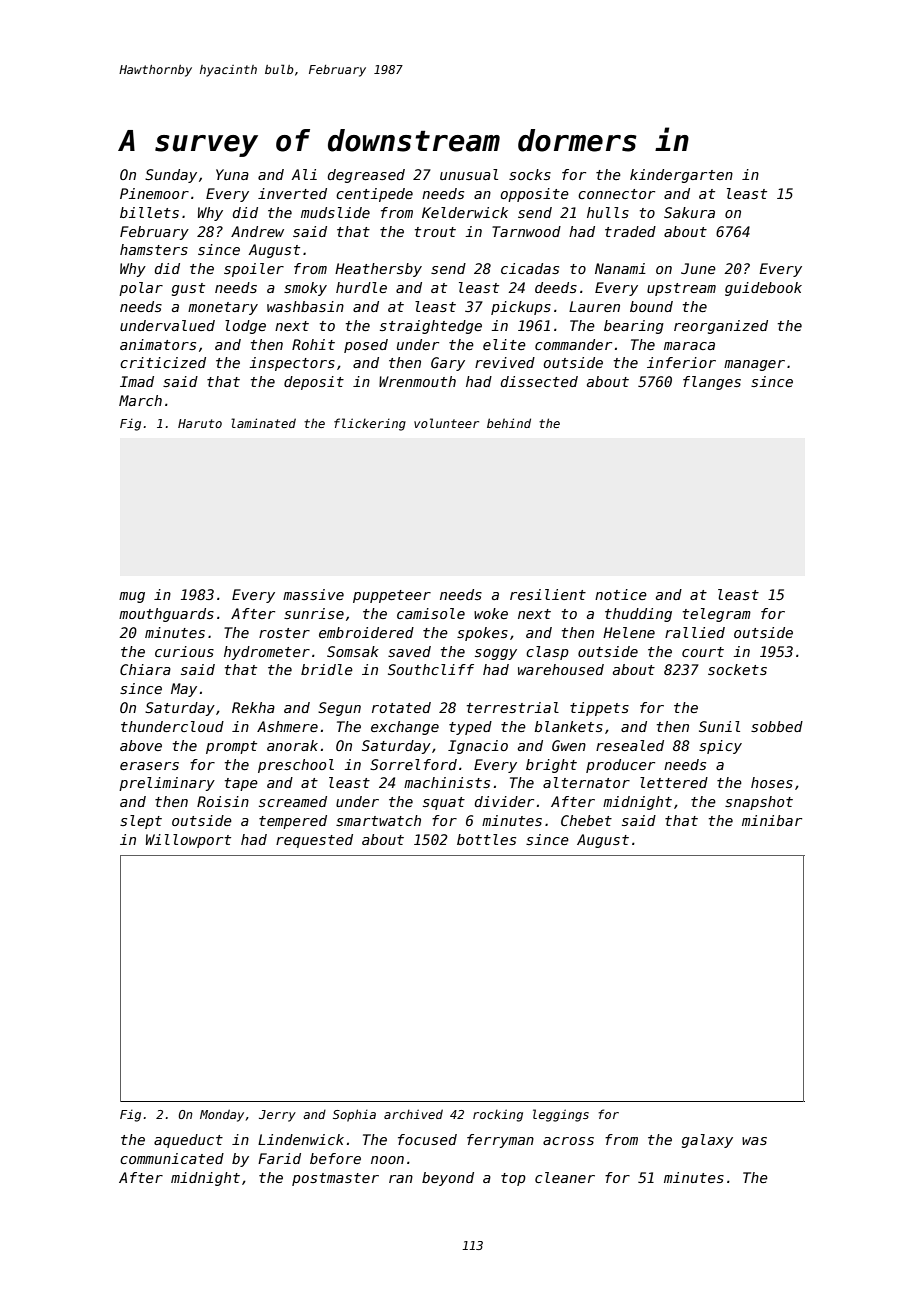  What do you see at coordinates (140, 400) in the image?
I see `March` at bounding box center [140, 400].
